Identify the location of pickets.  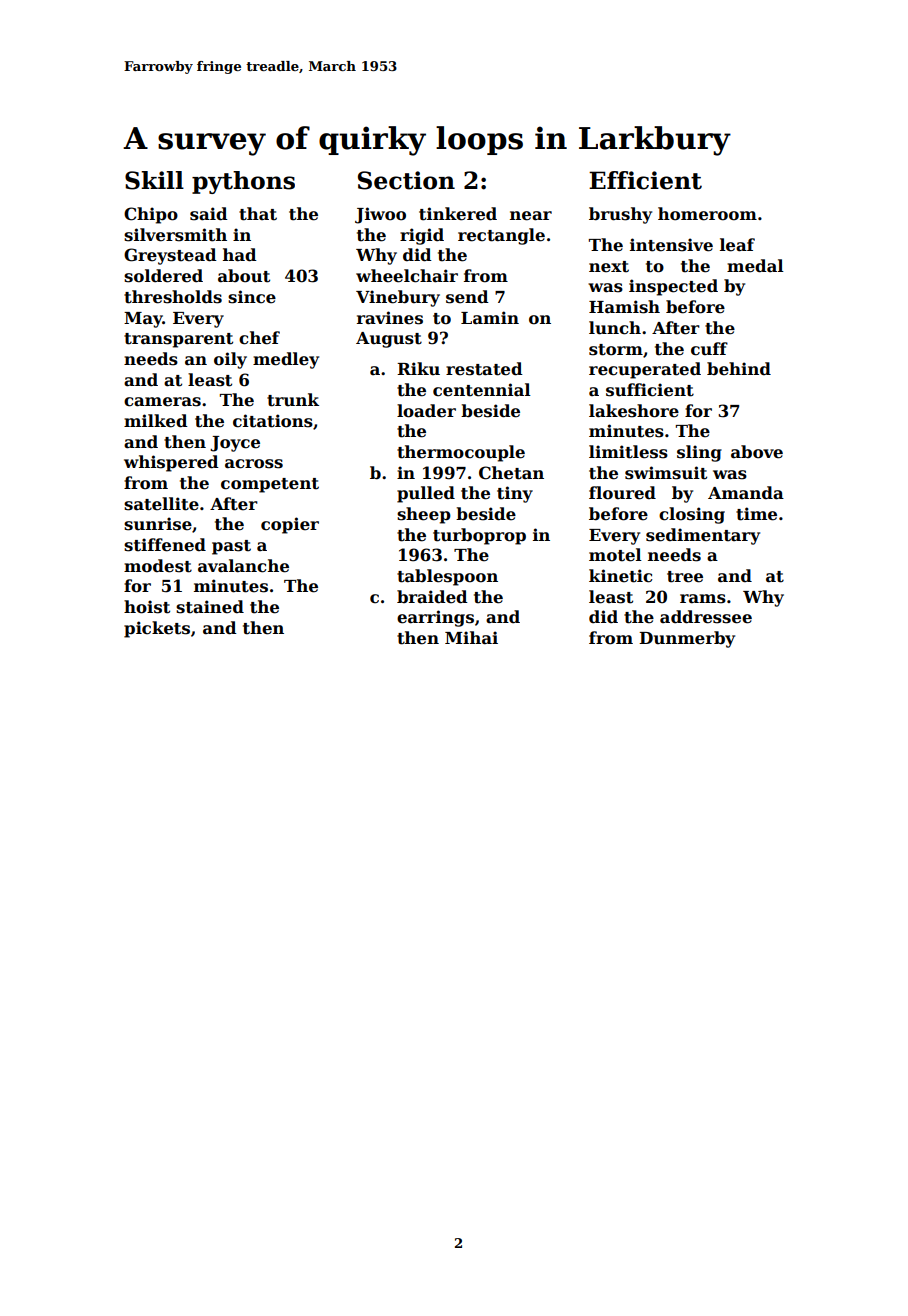
(157, 629).
